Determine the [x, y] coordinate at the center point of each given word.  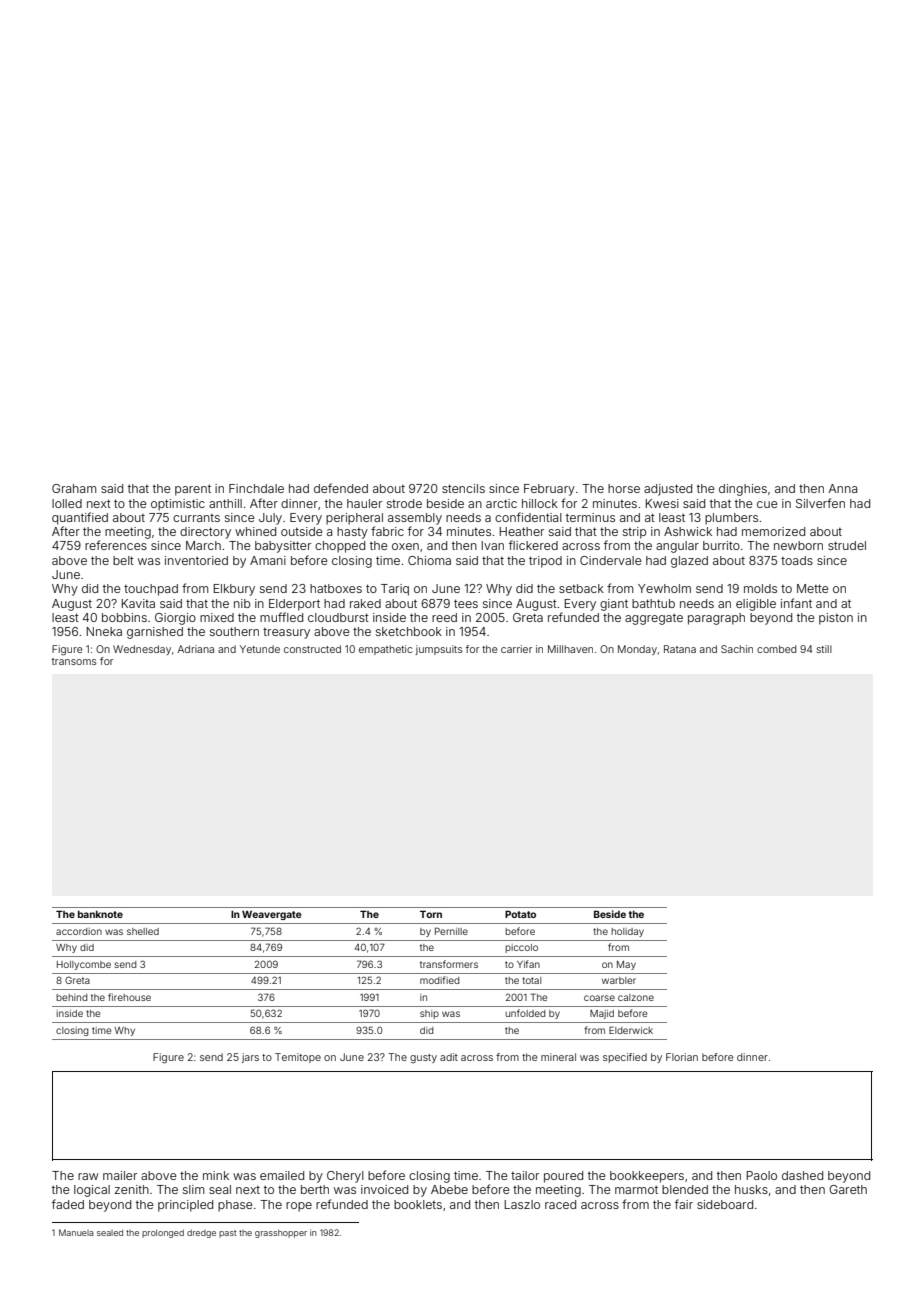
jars [250, 1058]
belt [123, 560]
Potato [520, 914]
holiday [627, 932]
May [626, 965]
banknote [100, 914]
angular [677, 547]
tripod [545, 562]
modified [439, 980]
